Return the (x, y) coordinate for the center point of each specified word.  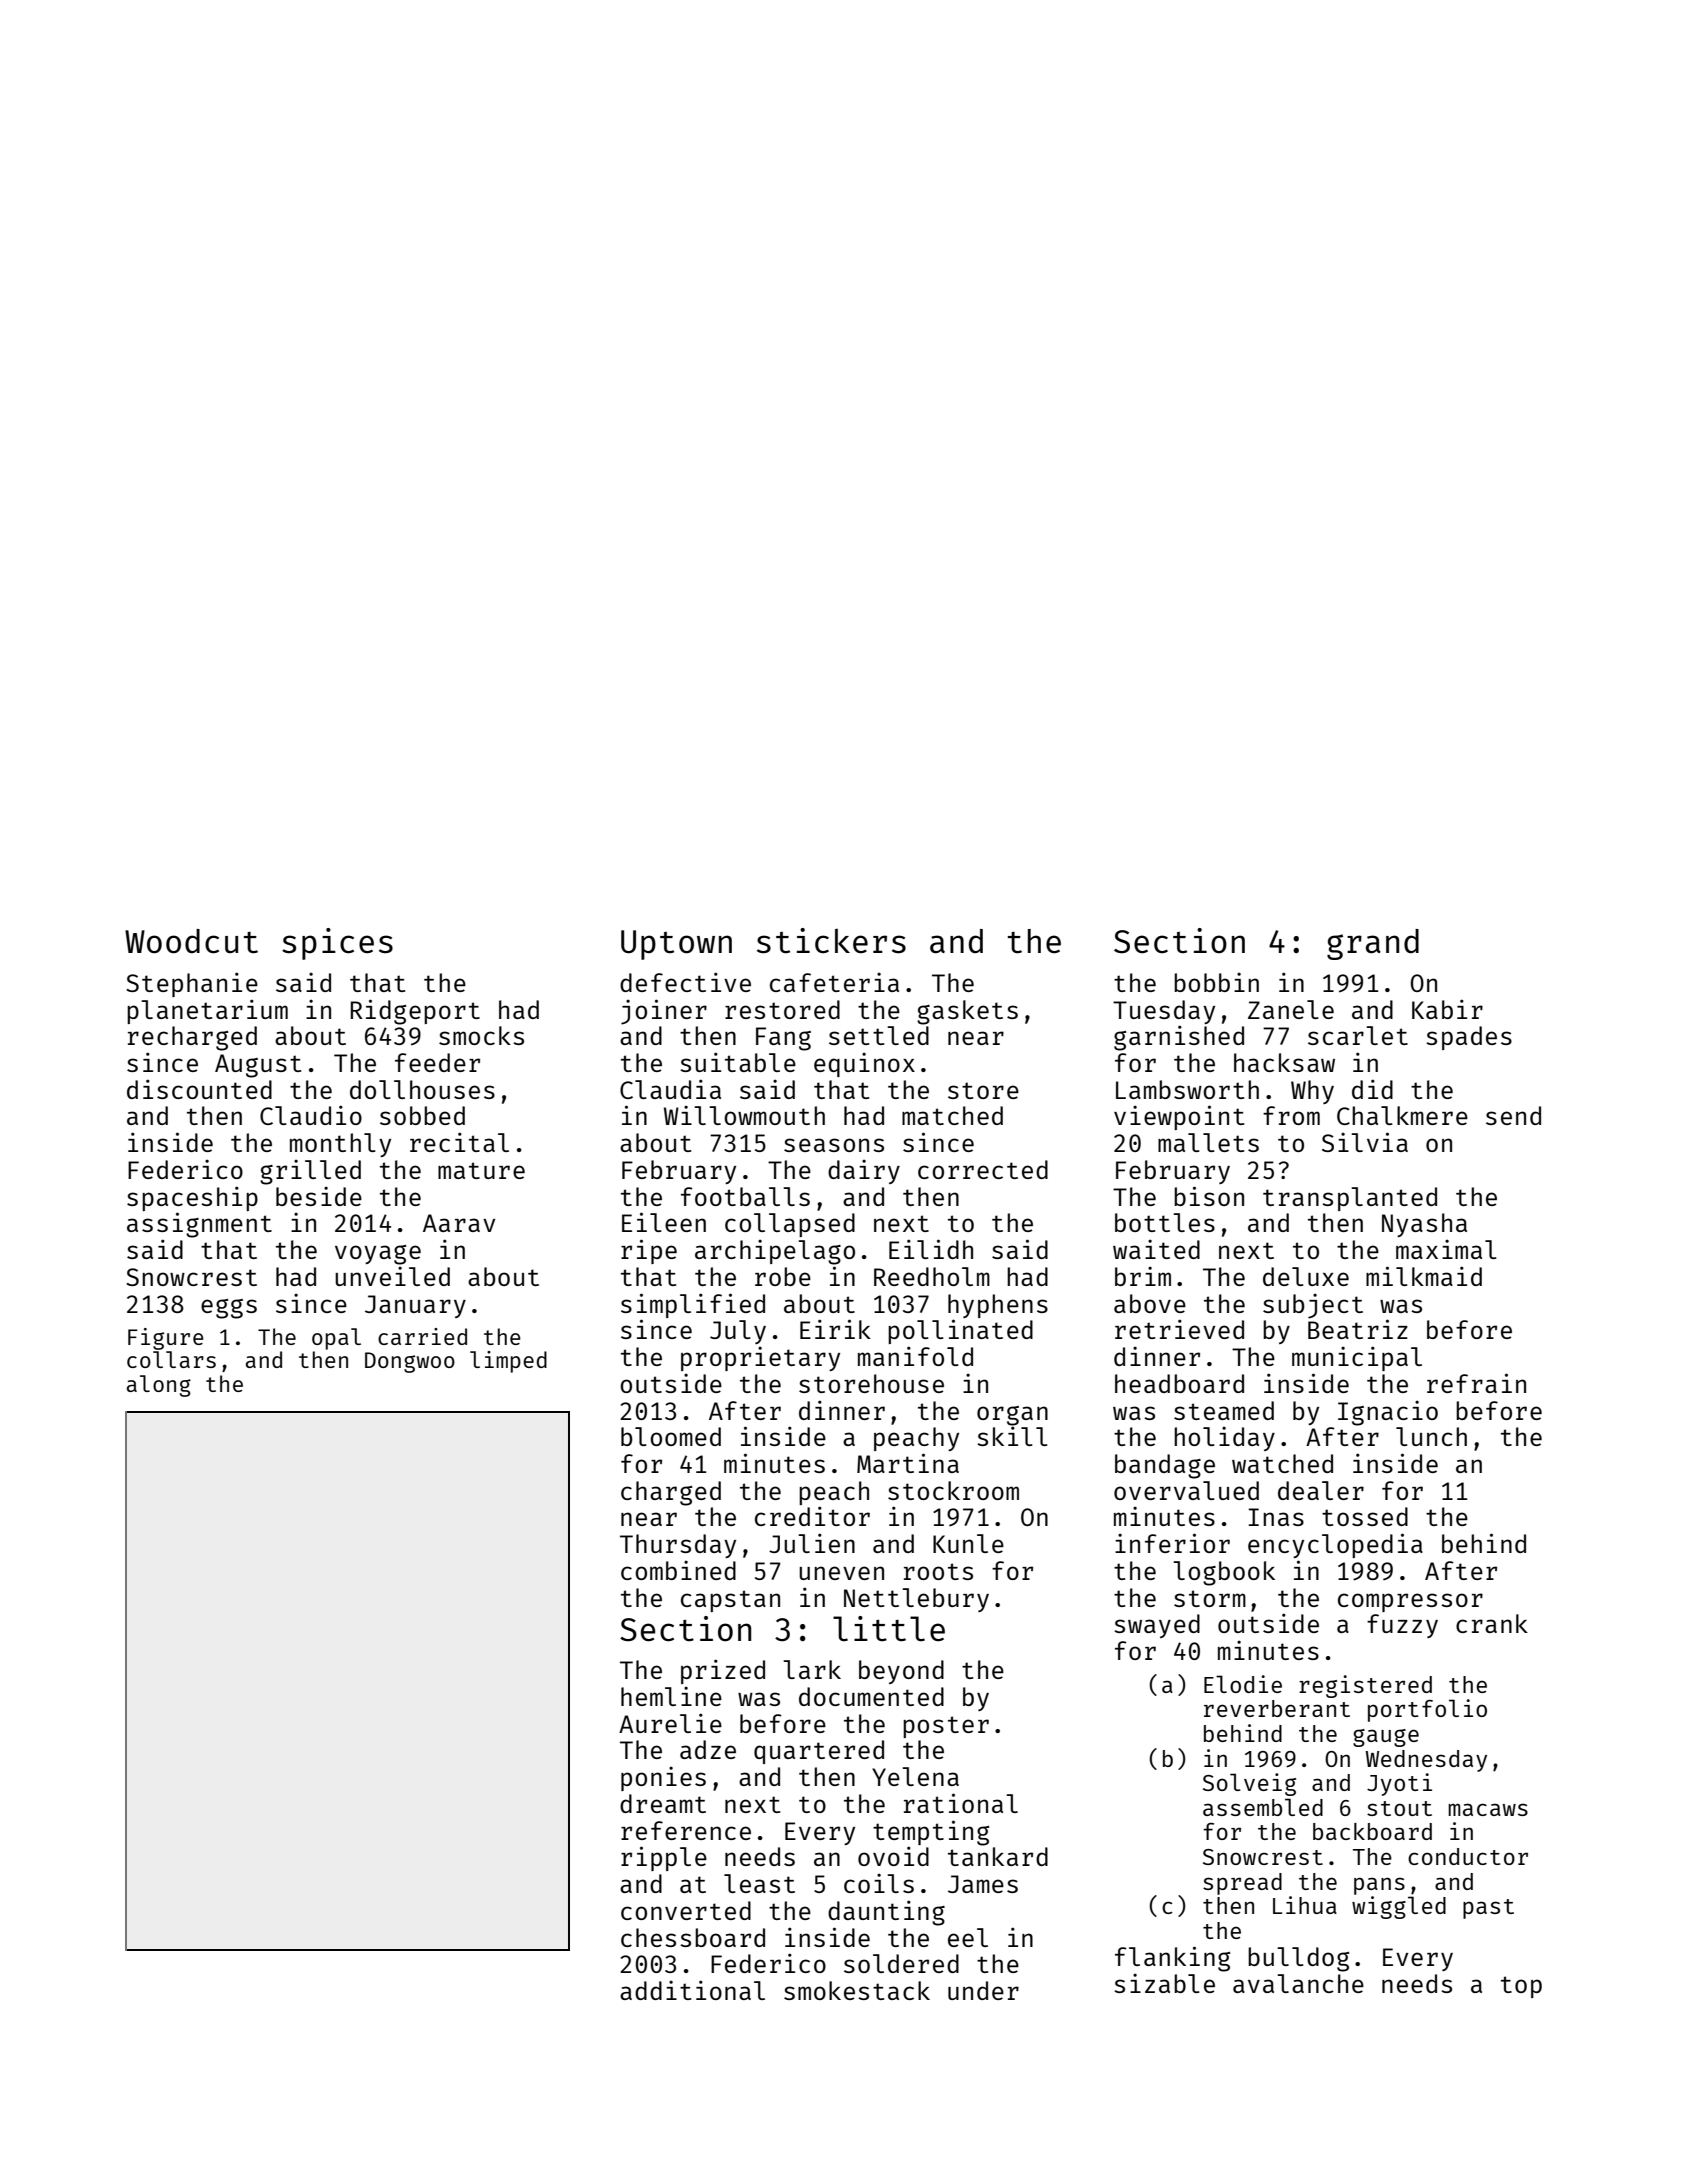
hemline (671, 1696)
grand (1373, 944)
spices (337, 944)
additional (692, 1990)
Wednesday (1426, 1761)
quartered (819, 1752)
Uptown (676, 945)
